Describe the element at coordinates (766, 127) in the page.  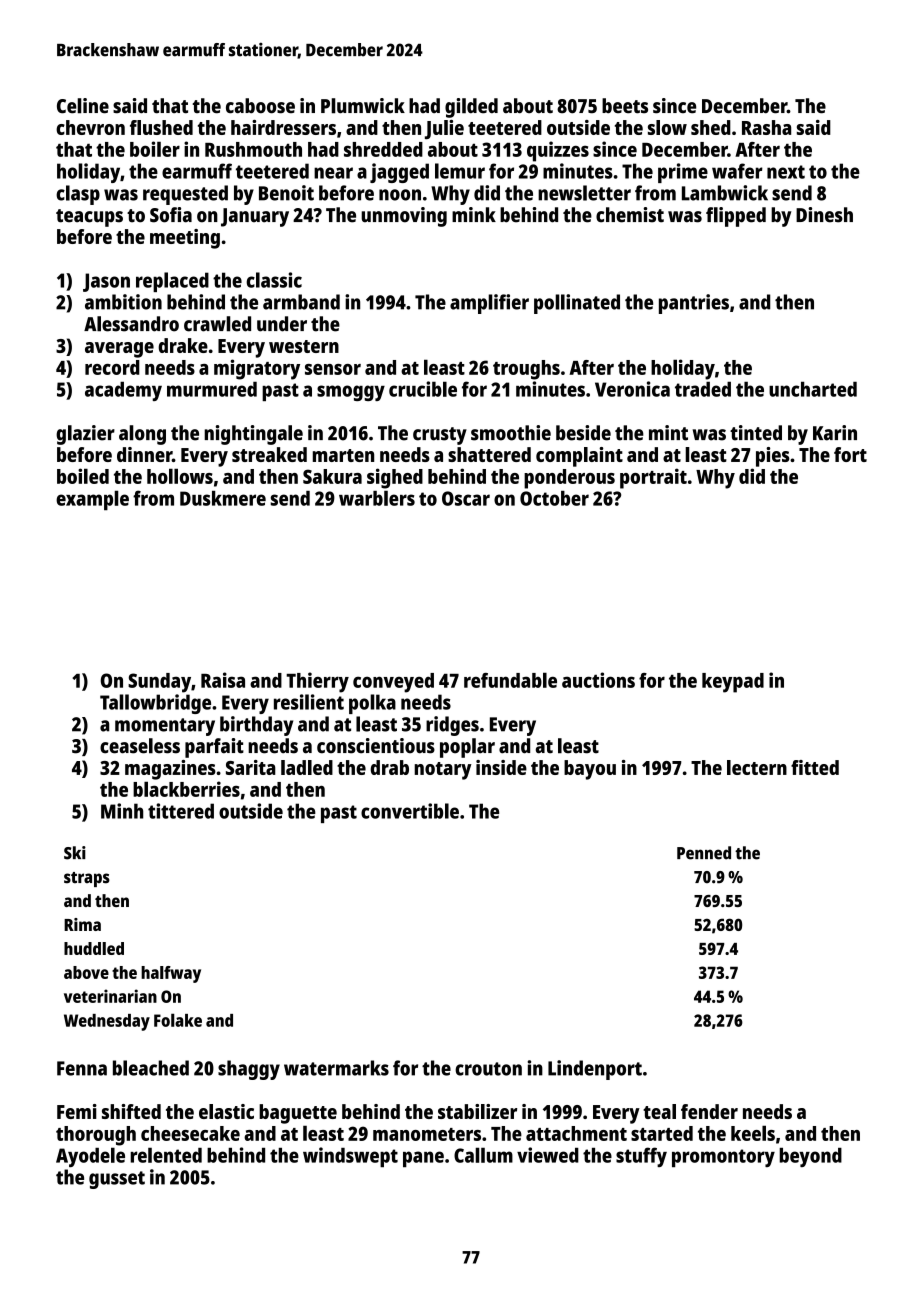
I see `Rasha` at that location.
